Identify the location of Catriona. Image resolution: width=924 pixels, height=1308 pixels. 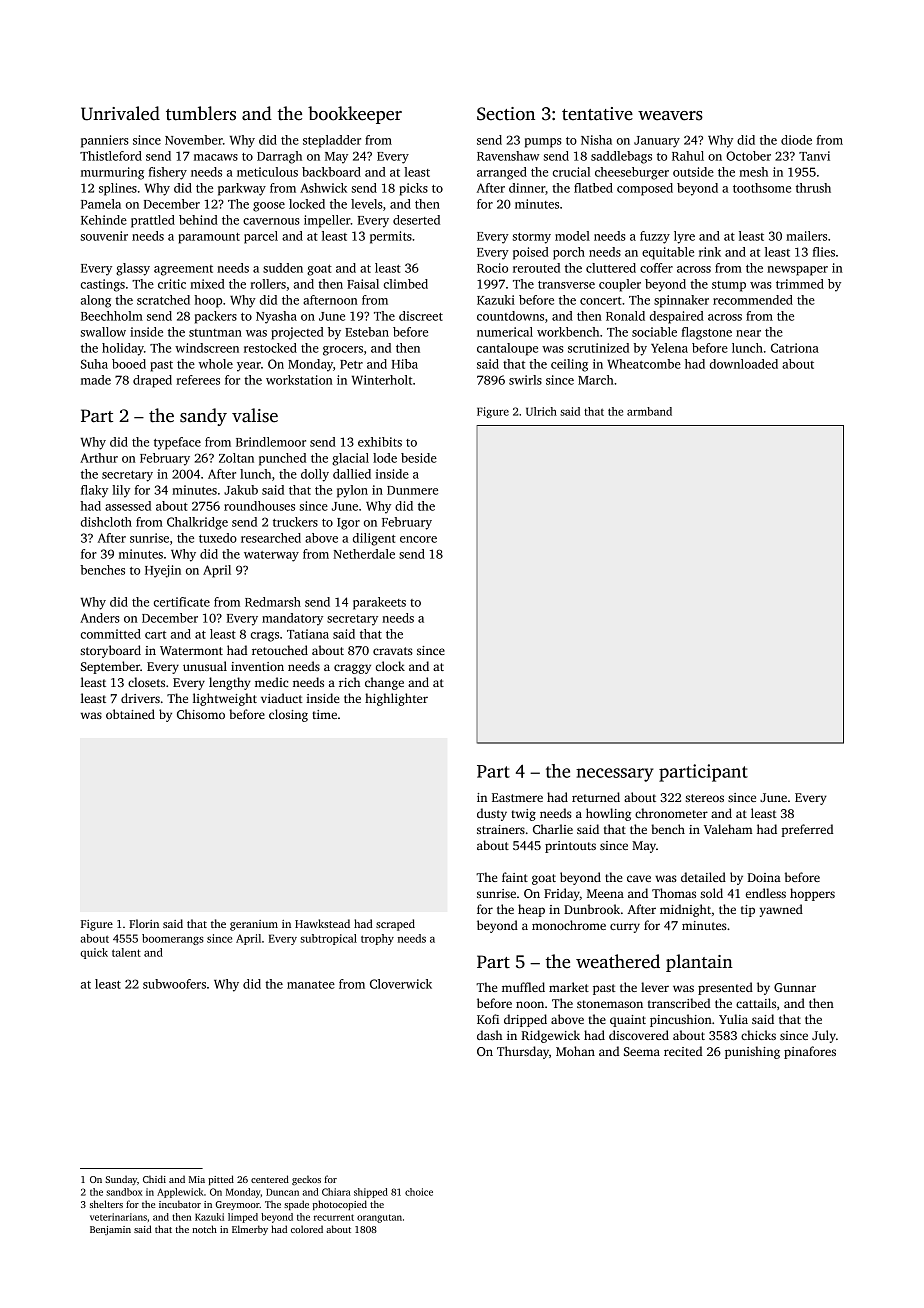
(795, 348).
